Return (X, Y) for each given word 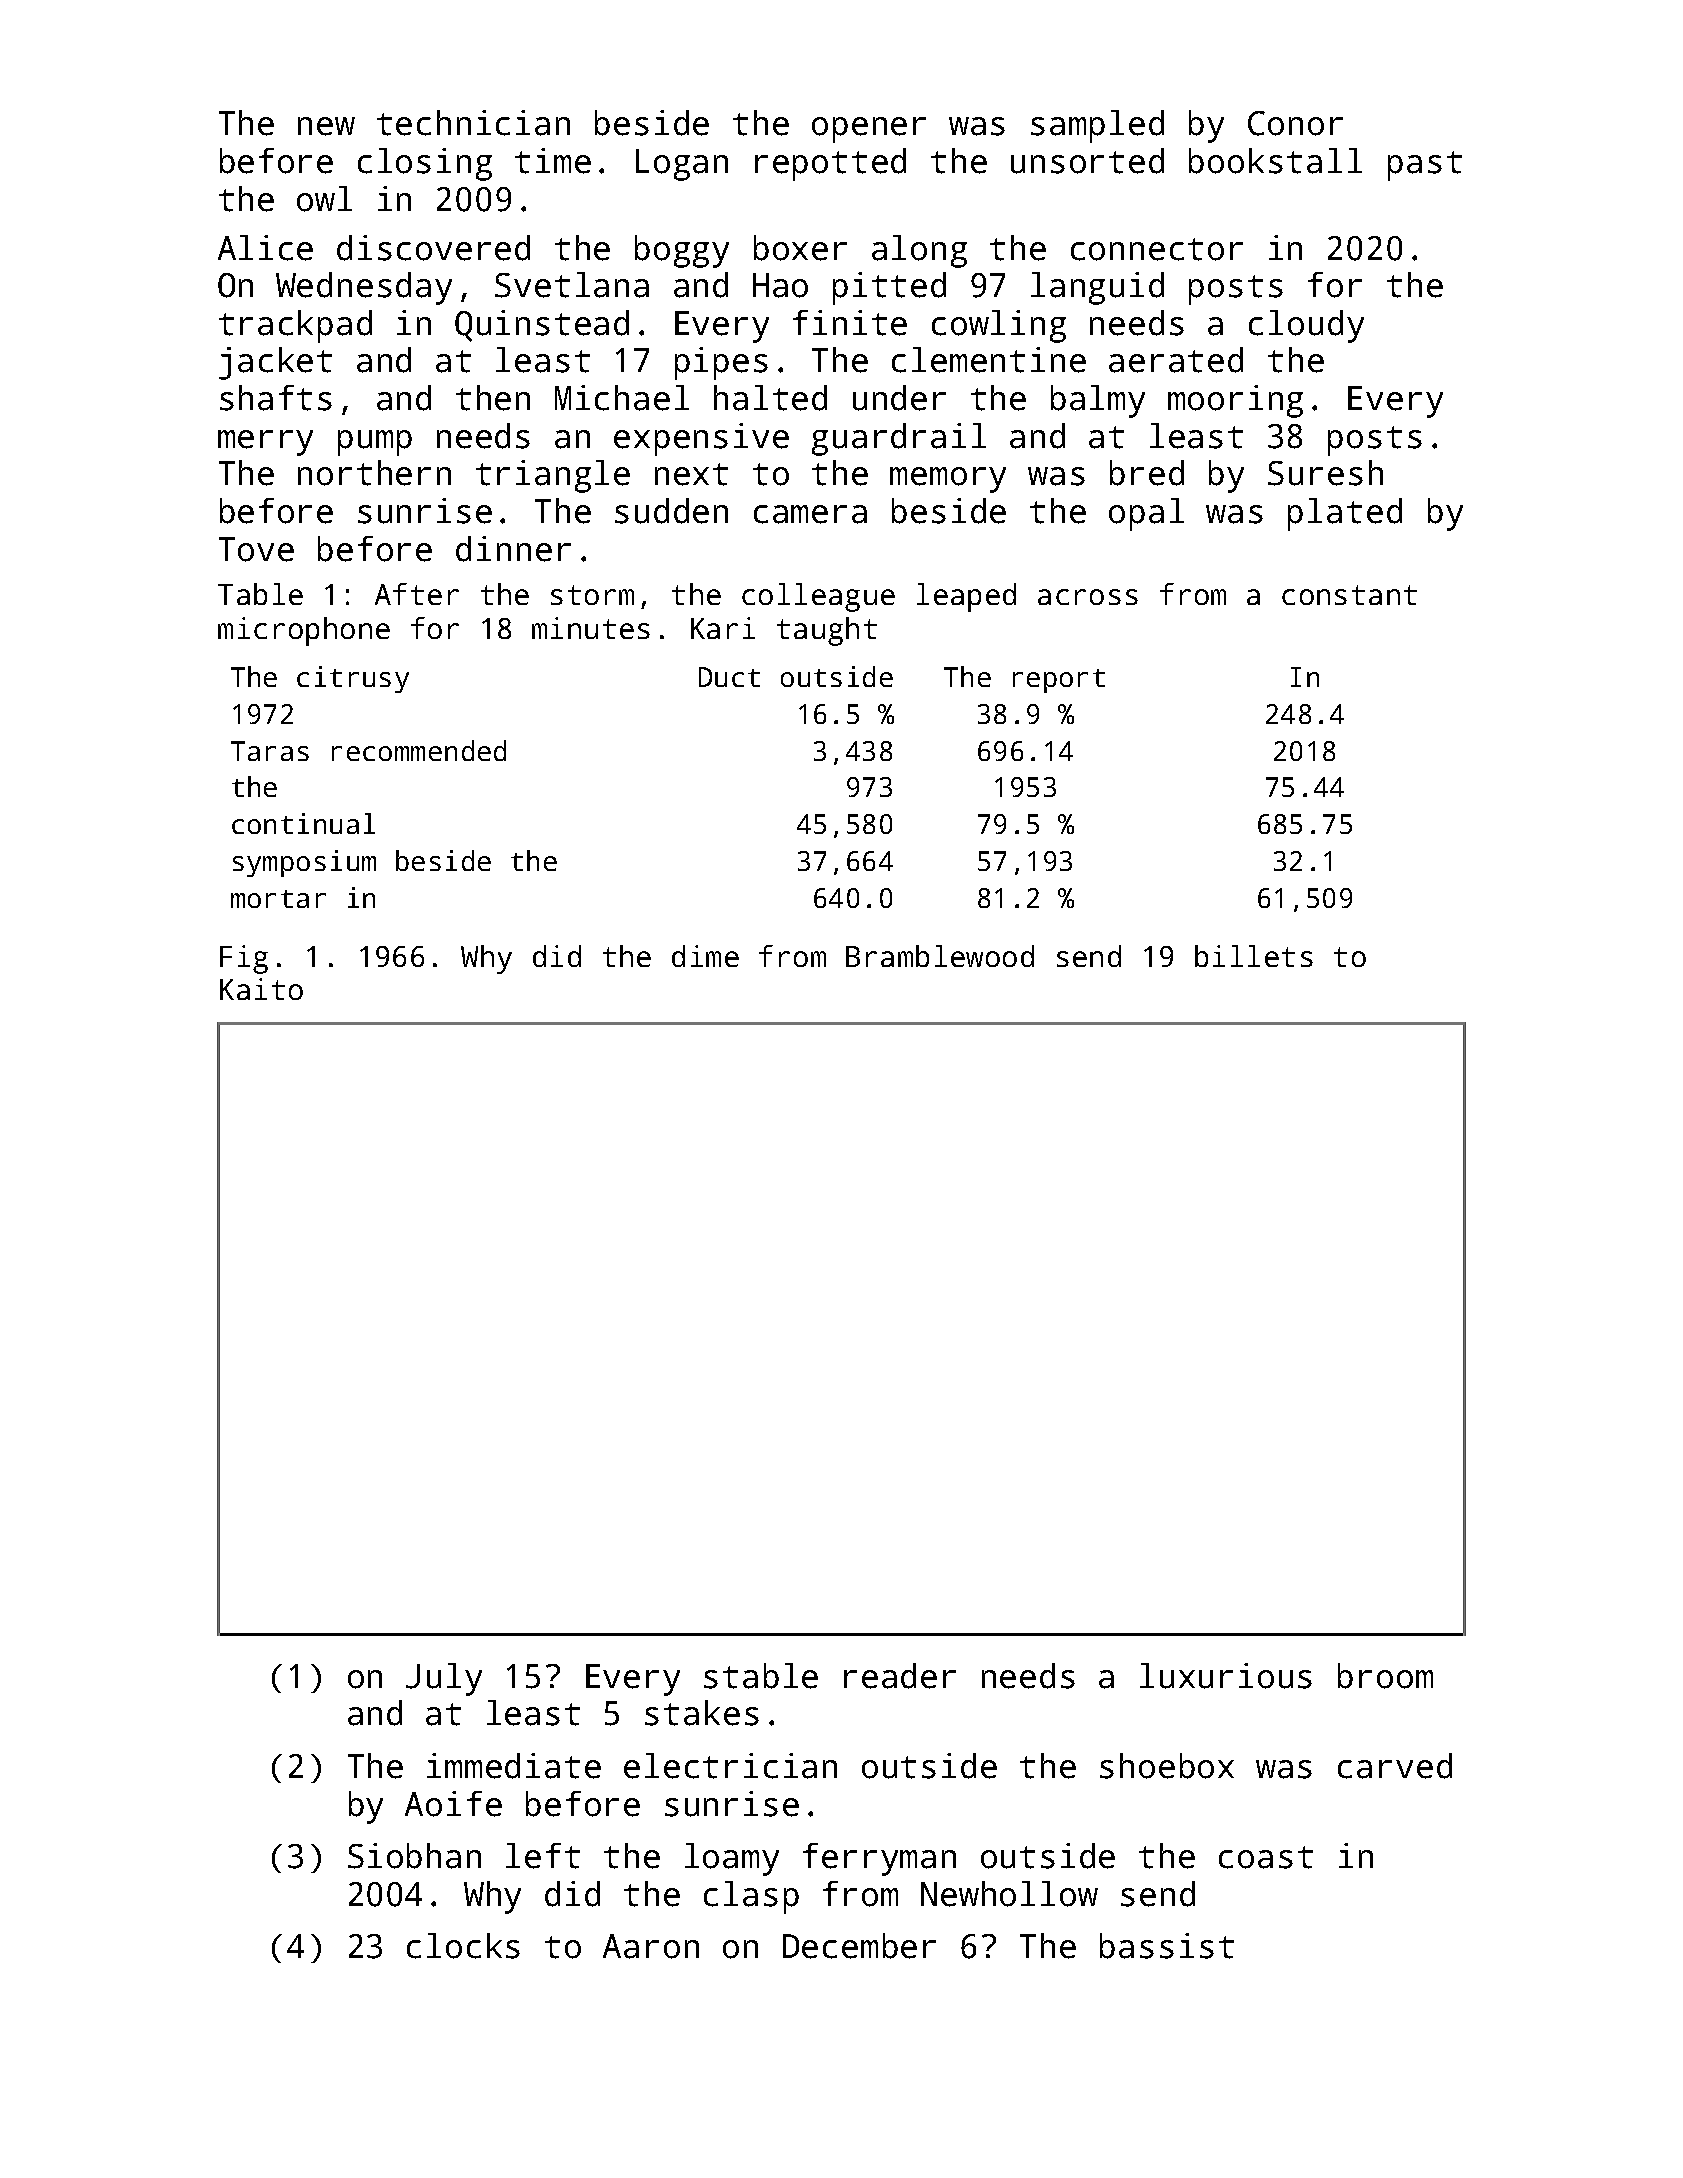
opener (869, 130)
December (859, 1946)
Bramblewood (940, 956)
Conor (1295, 123)
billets (1254, 956)
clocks (463, 1946)
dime (705, 956)
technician (473, 123)
